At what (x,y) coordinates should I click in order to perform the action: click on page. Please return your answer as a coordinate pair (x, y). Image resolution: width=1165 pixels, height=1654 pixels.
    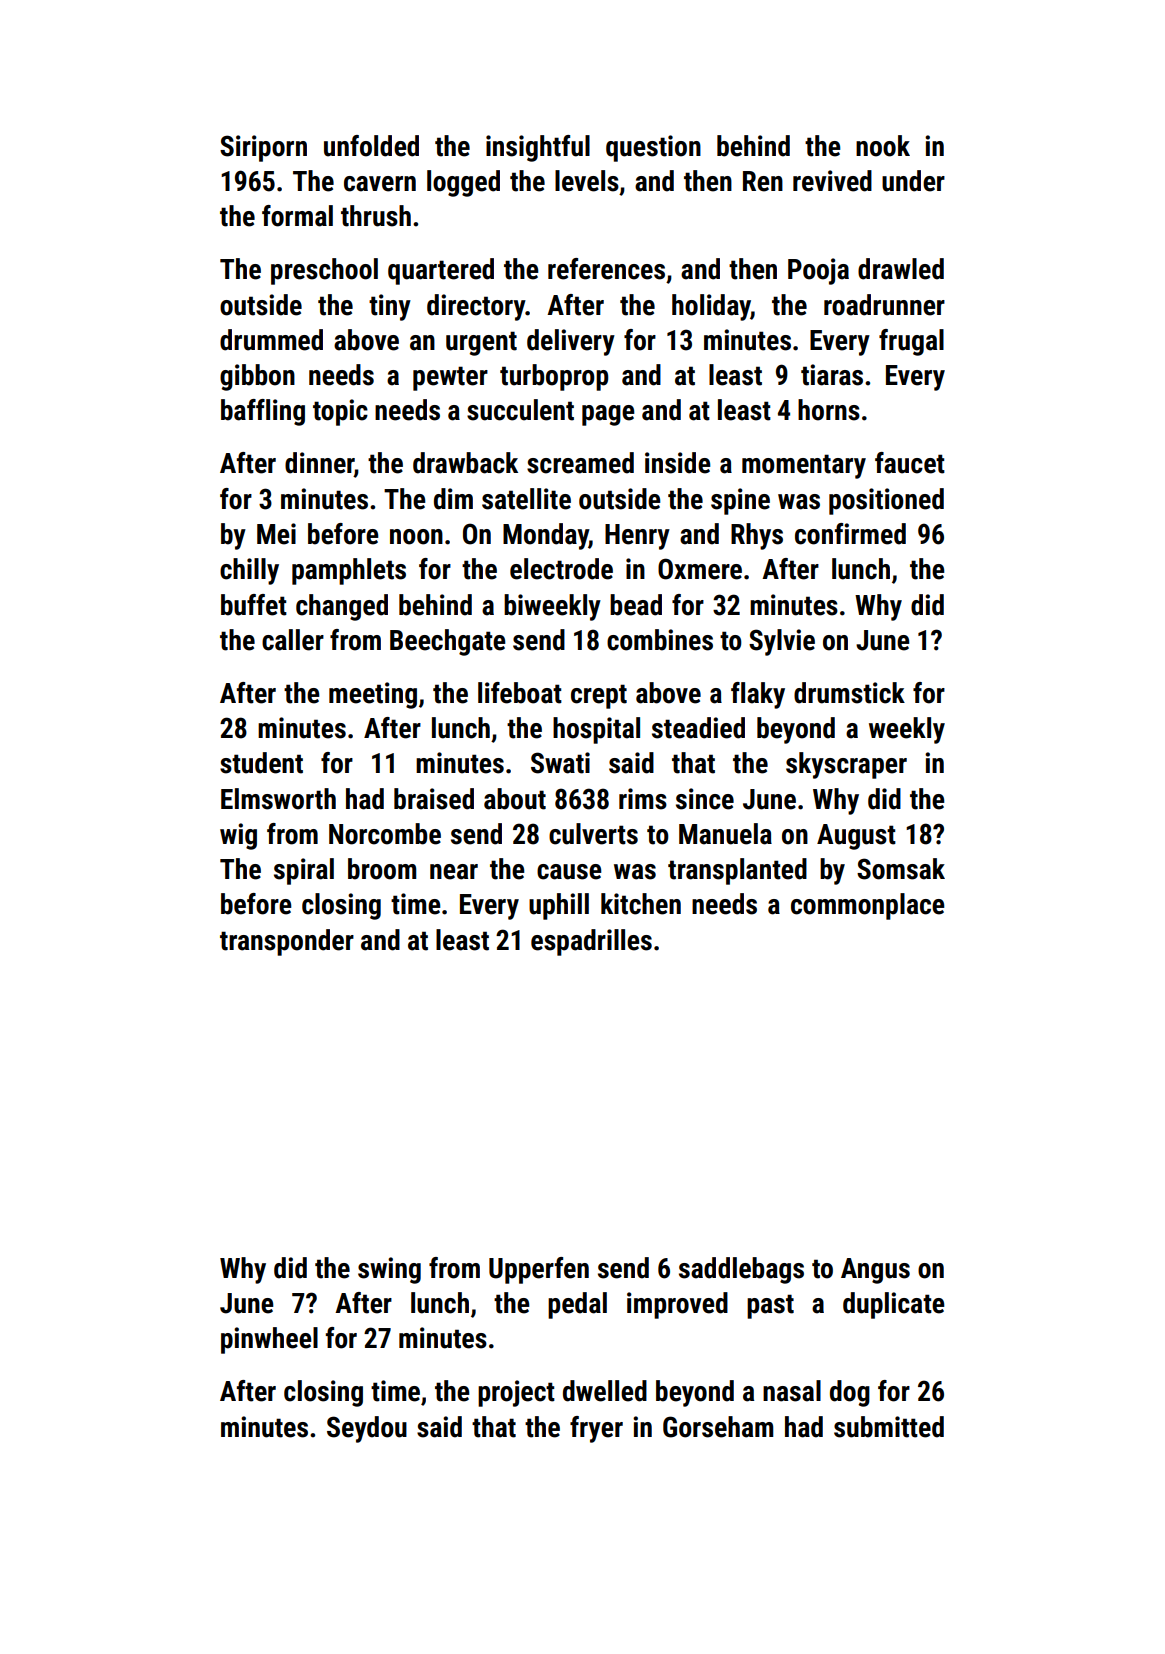
    Looking at the image, I should click on (608, 415).
